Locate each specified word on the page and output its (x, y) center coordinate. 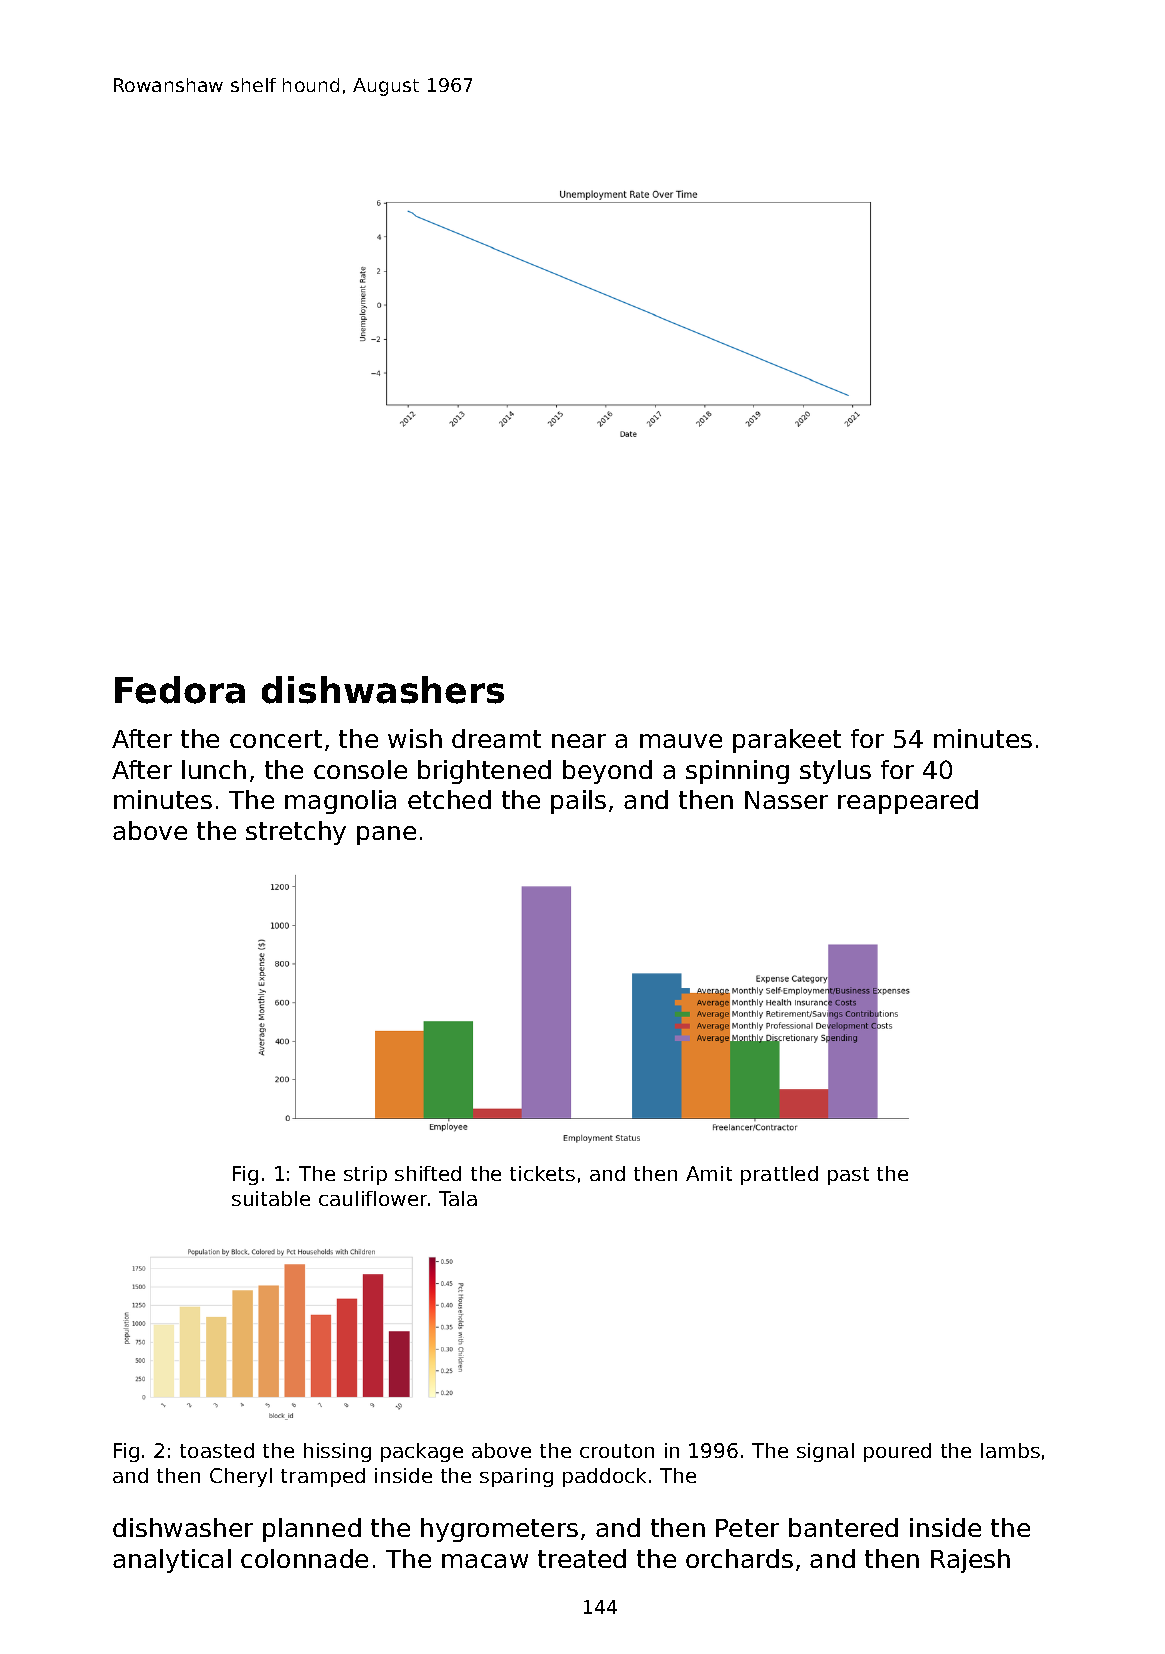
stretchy (296, 833)
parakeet (787, 741)
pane (386, 835)
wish (415, 738)
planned (312, 1530)
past (848, 1176)
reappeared (908, 802)
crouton (617, 1451)
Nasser (786, 800)
